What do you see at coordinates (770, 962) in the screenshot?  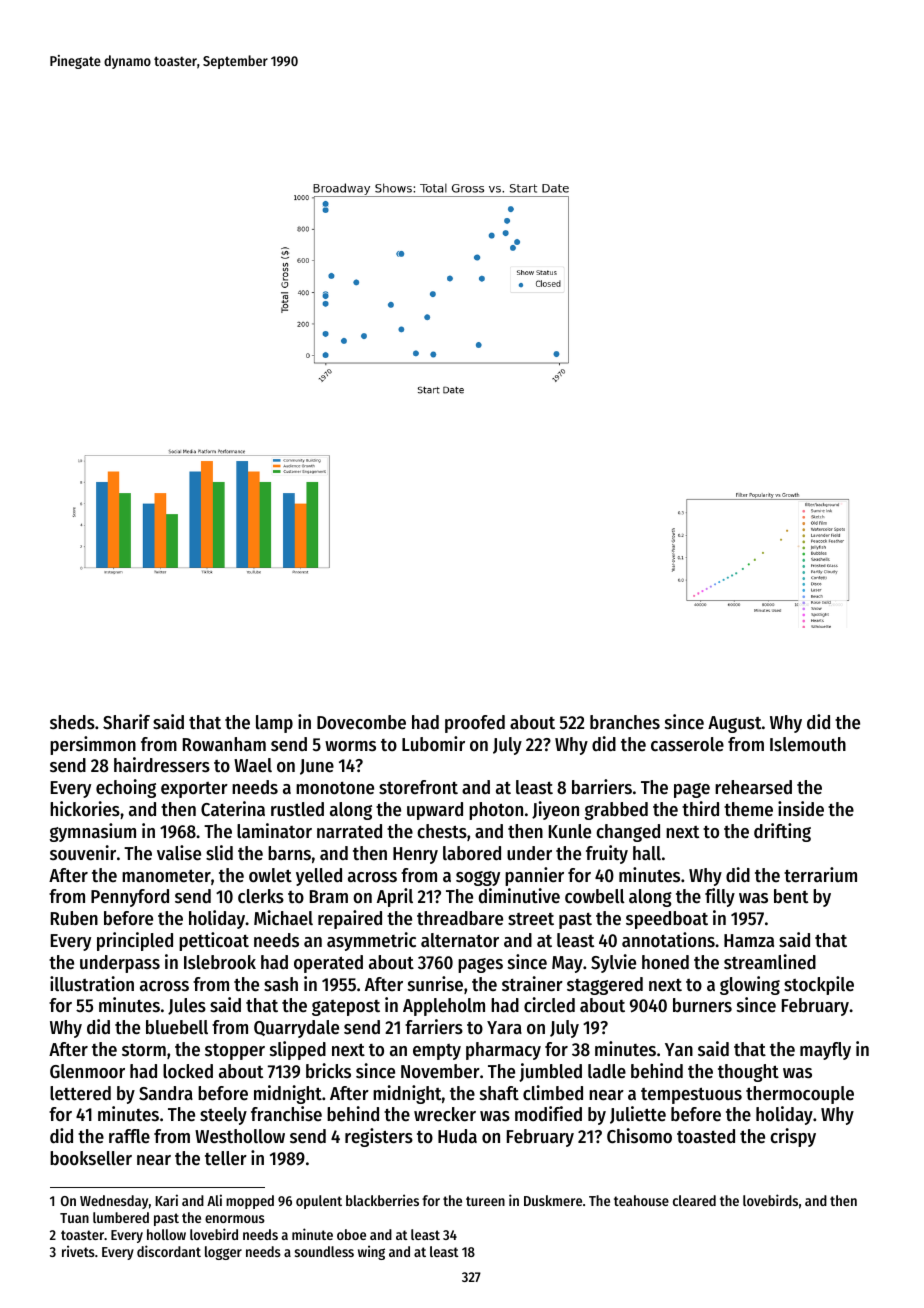 I see `streamlined` at bounding box center [770, 962].
